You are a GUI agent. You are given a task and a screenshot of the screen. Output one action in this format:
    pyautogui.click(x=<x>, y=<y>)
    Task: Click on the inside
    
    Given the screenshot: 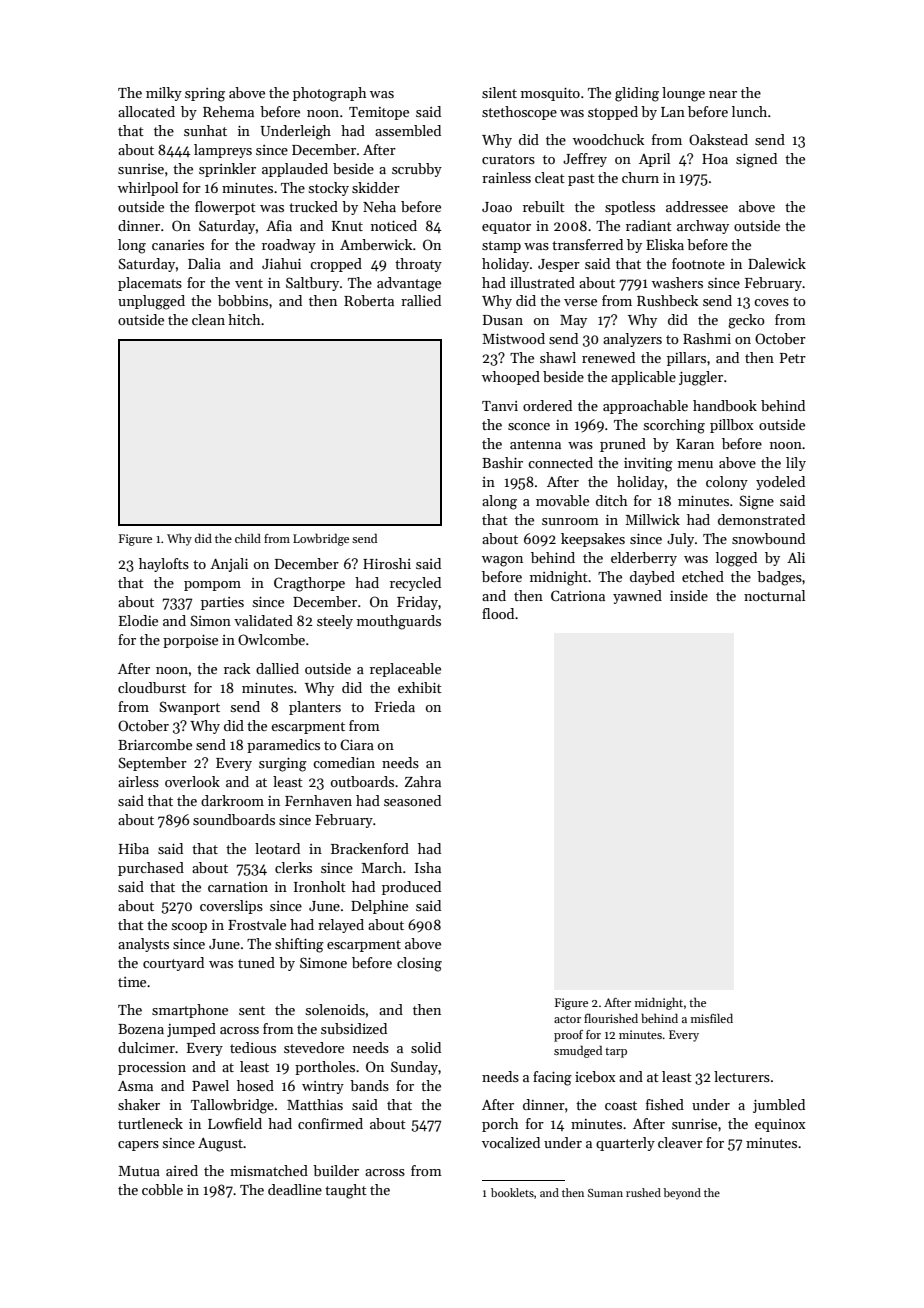 What is the action you would take?
    pyautogui.click(x=689, y=595)
